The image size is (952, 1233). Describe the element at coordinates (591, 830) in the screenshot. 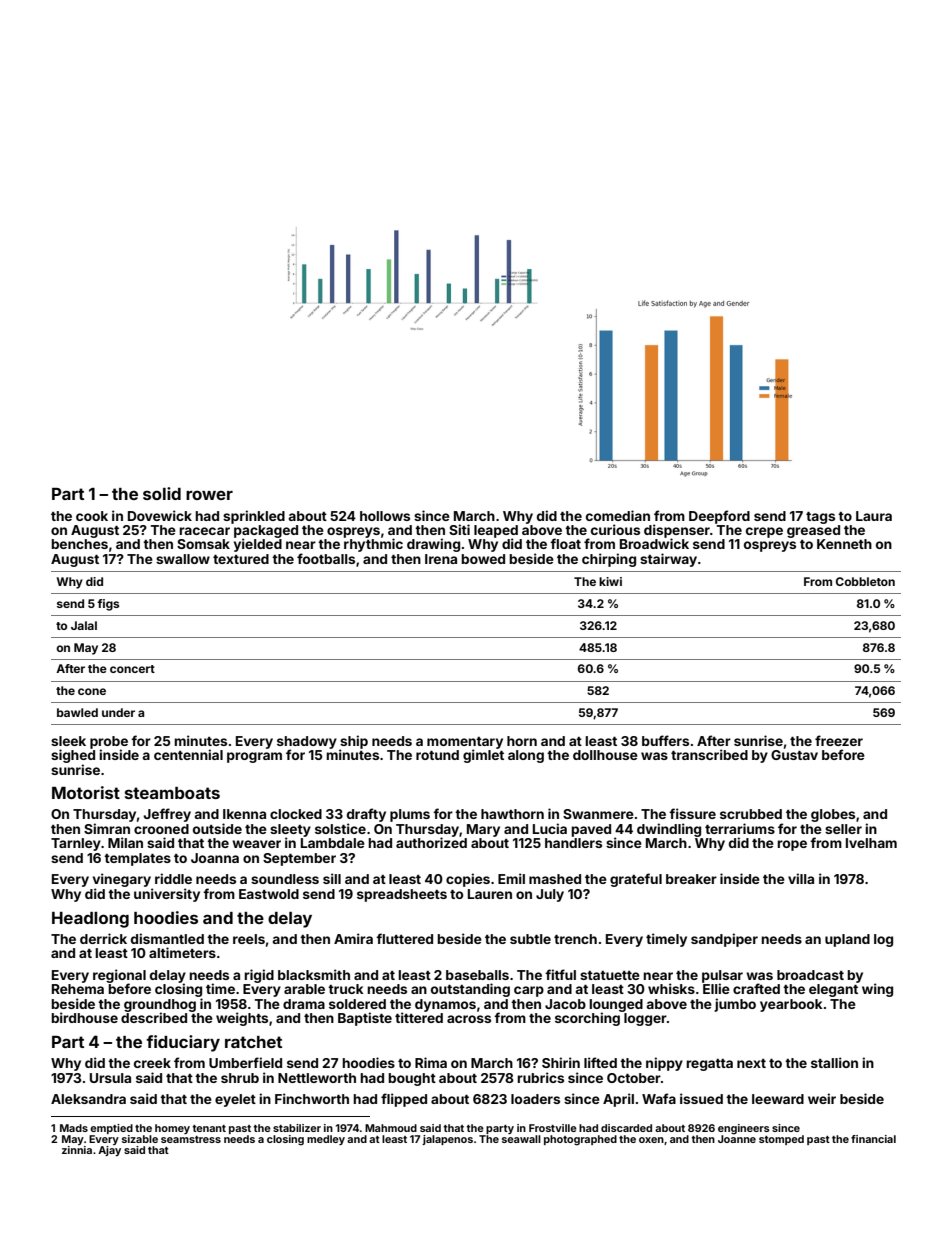

I see `paved` at that location.
